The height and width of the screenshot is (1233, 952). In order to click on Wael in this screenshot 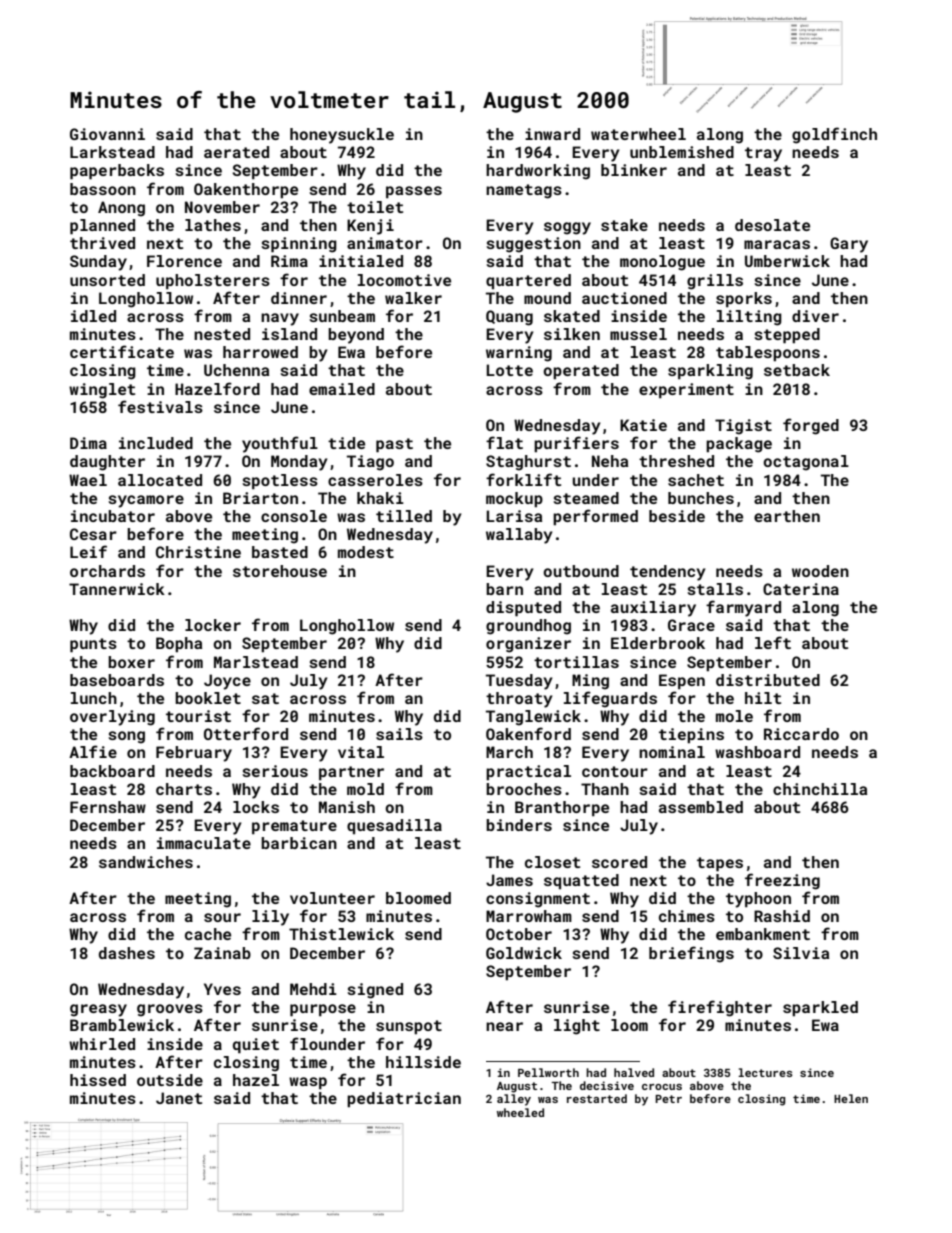, I will do `click(88, 480)`.
